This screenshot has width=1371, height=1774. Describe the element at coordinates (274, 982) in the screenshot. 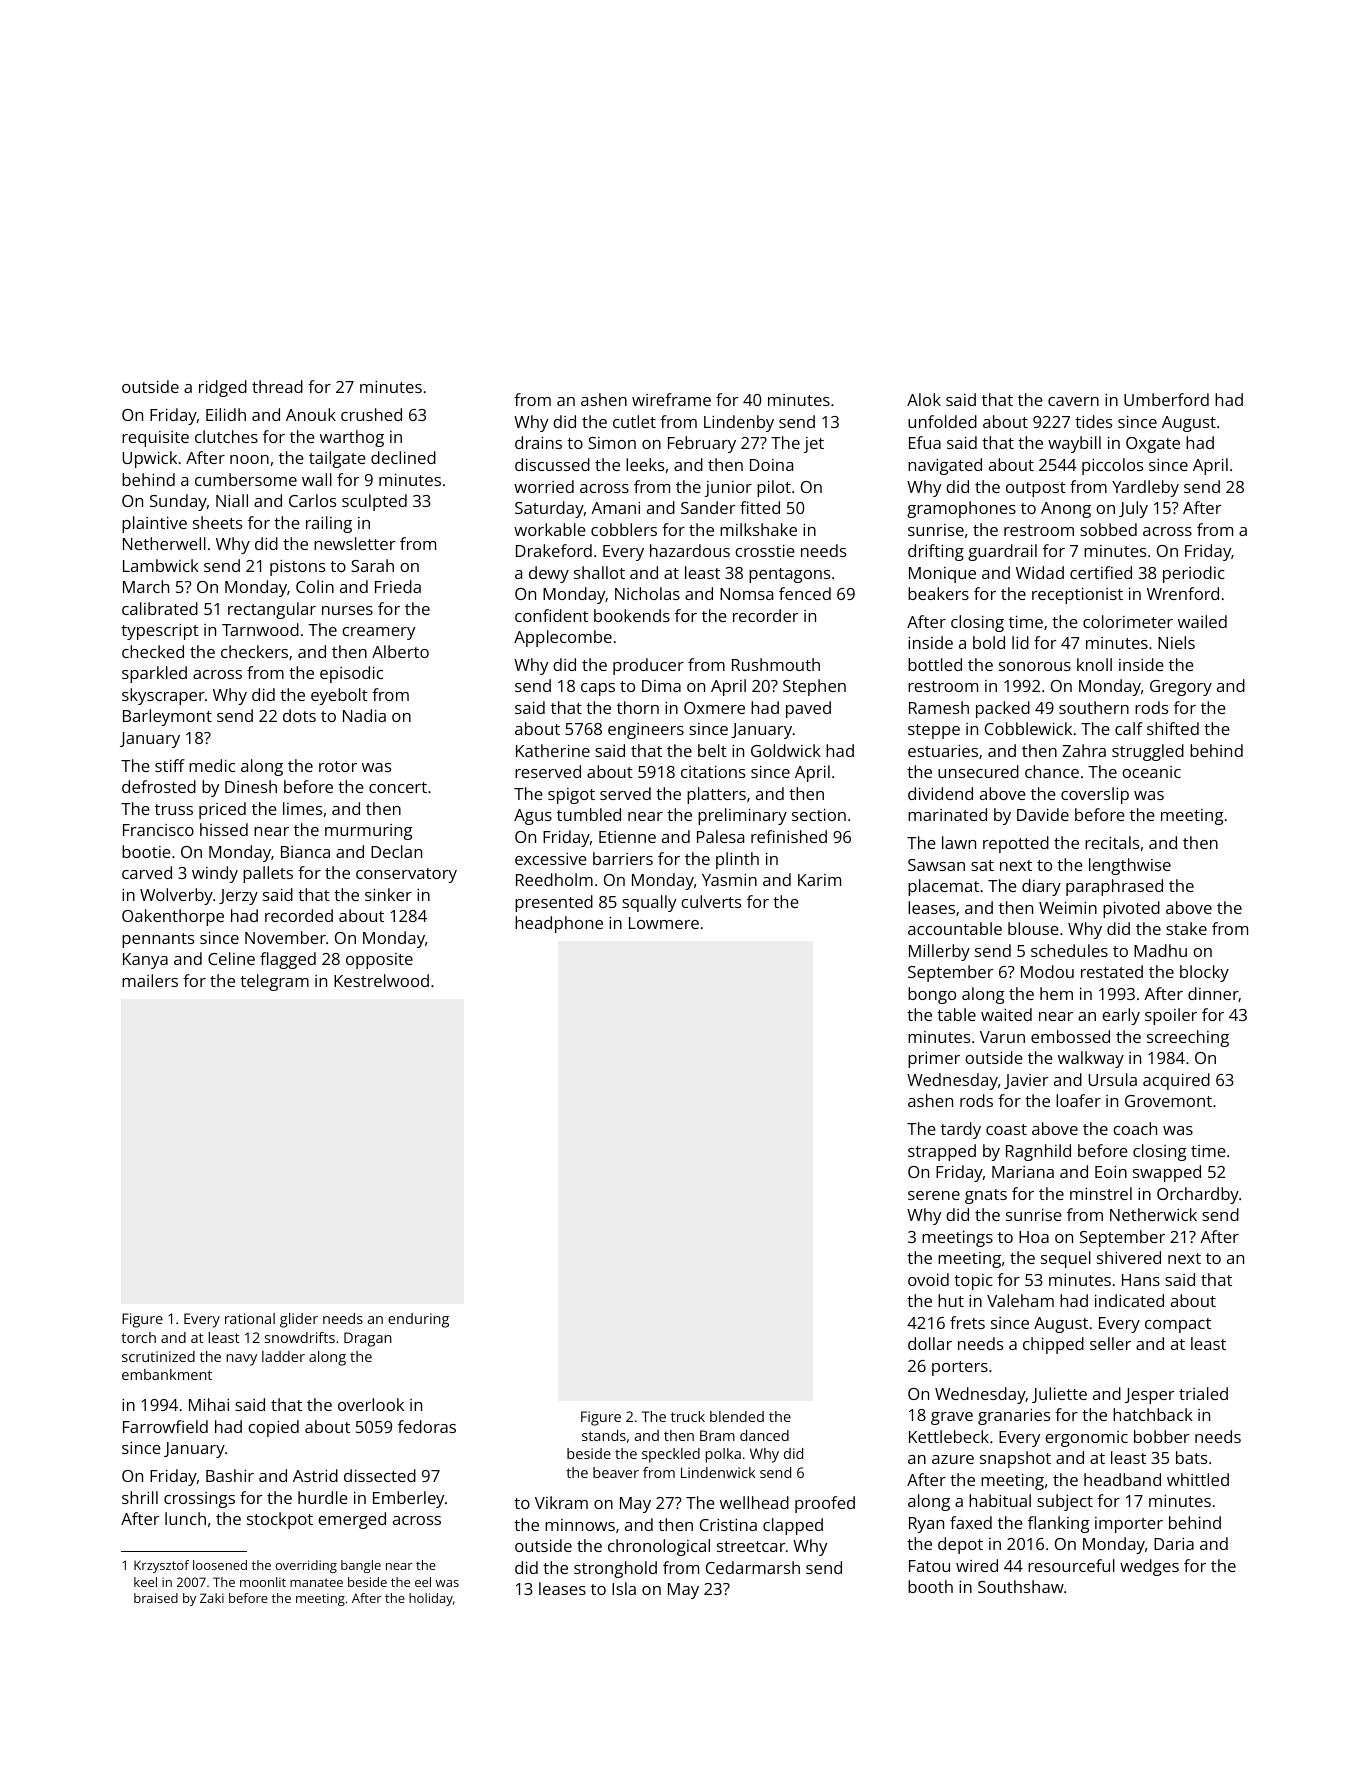

I see `telegram` at that location.
